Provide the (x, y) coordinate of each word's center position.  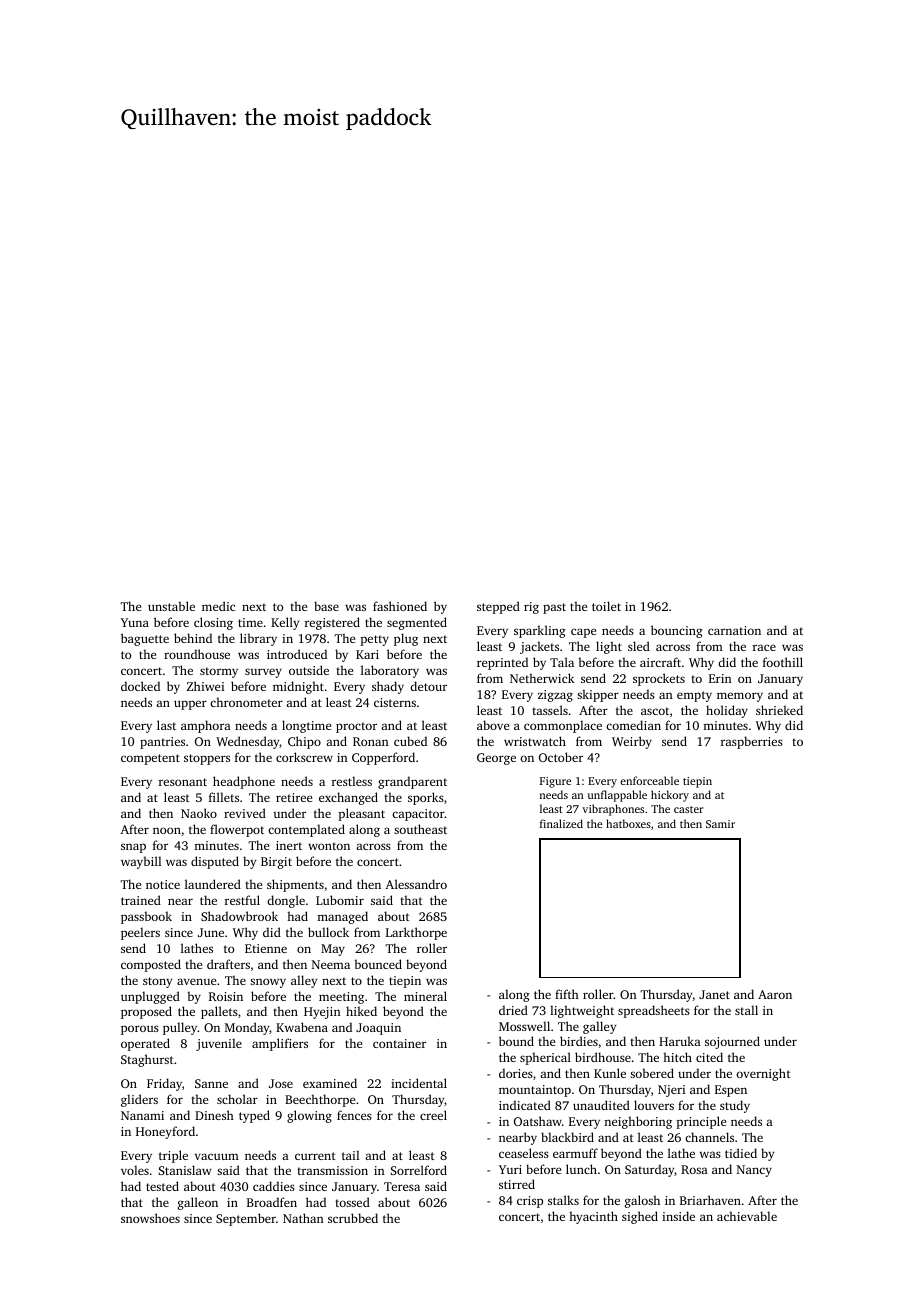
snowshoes (150, 1218)
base (326, 606)
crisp (530, 1202)
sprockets (659, 679)
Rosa (694, 1169)
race (764, 647)
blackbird (567, 1137)
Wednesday (248, 742)
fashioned (400, 606)
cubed (410, 741)
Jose (281, 1083)
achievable (747, 1216)
